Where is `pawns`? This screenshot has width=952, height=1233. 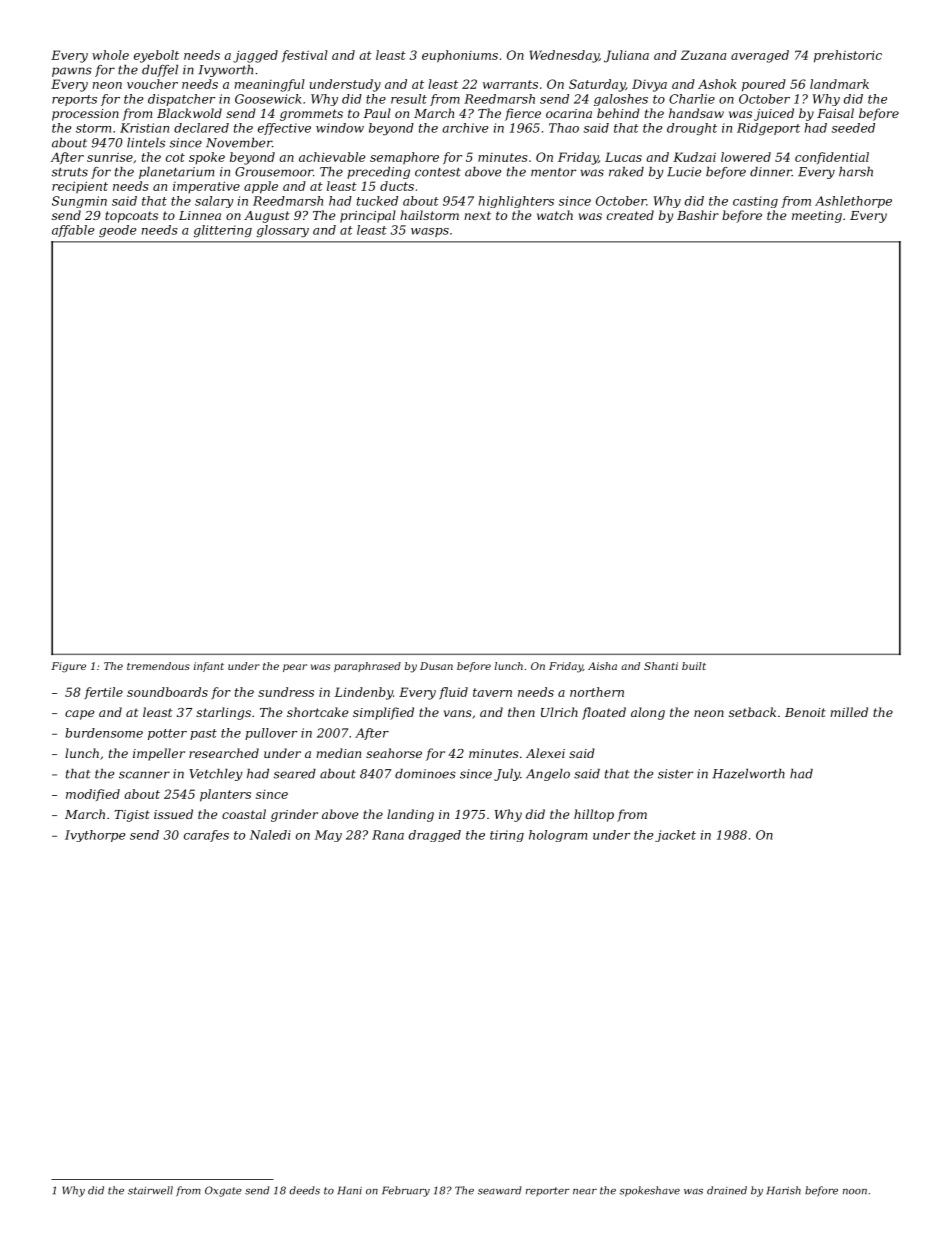 pawns is located at coordinates (72, 72).
